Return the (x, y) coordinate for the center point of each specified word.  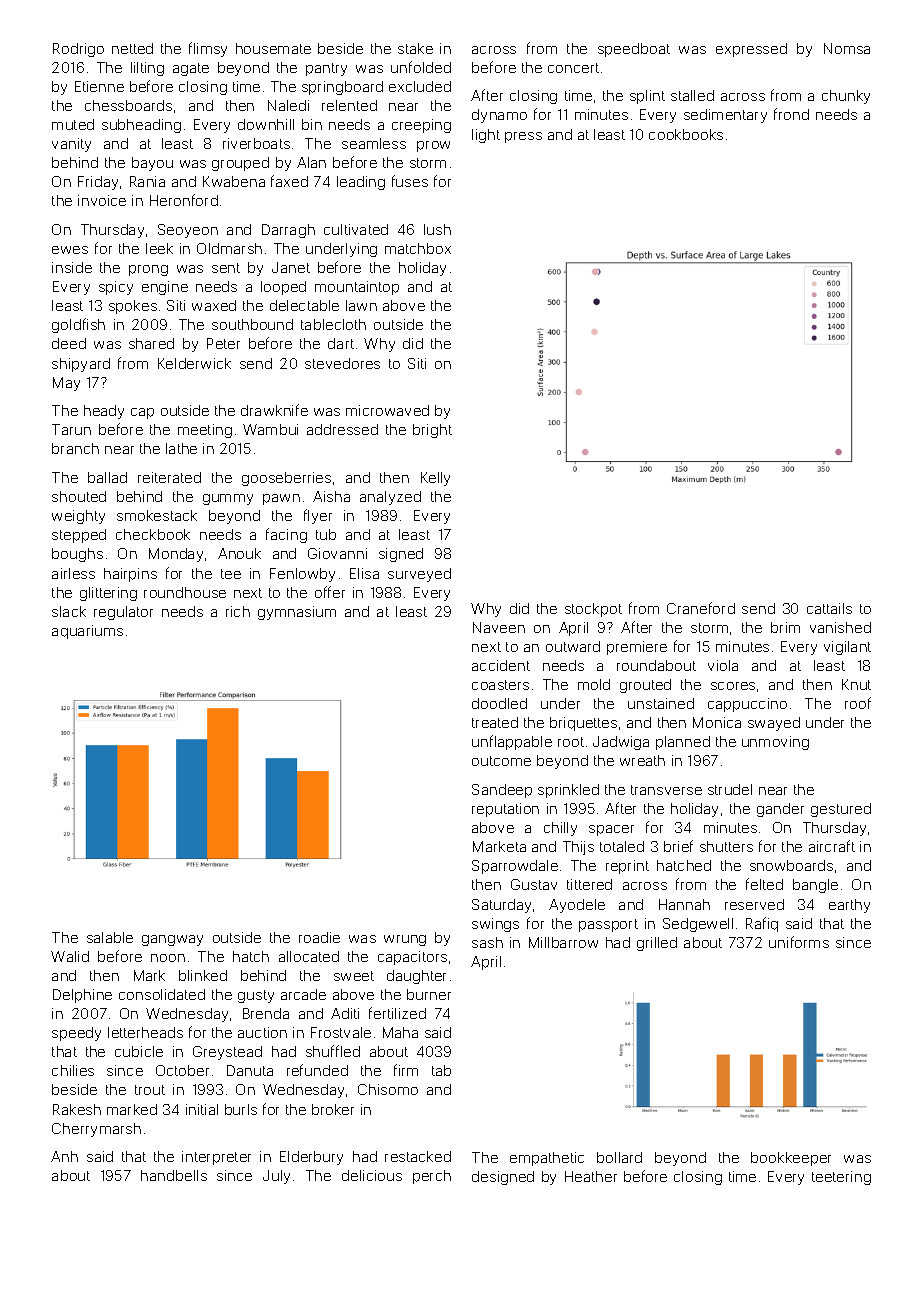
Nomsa (847, 48)
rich (238, 611)
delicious (372, 1175)
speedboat (634, 50)
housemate (273, 48)
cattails (829, 608)
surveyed (419, 575)
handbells (174, 1175)
